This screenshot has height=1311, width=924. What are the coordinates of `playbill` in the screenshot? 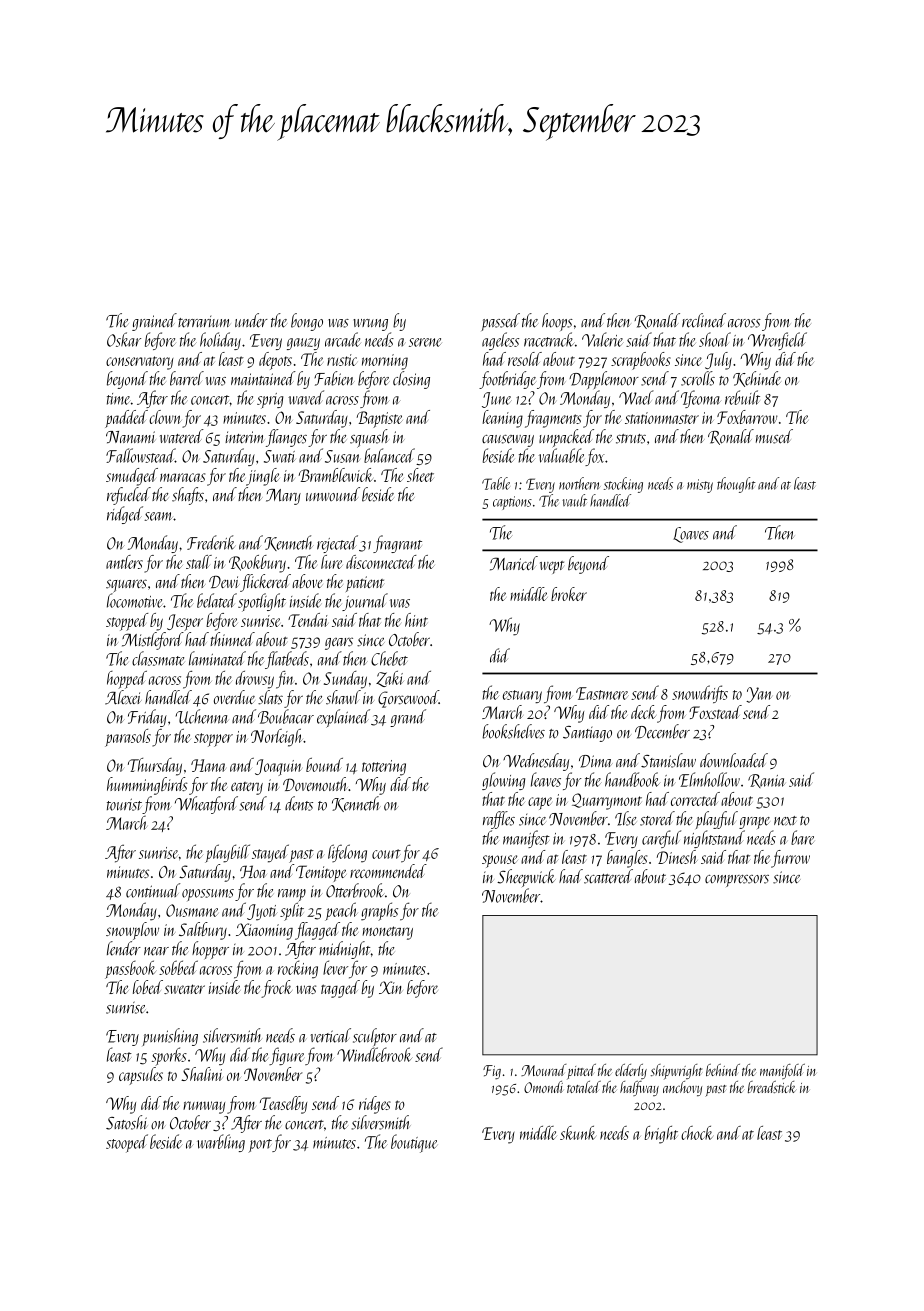 It's located at (227, 853).
